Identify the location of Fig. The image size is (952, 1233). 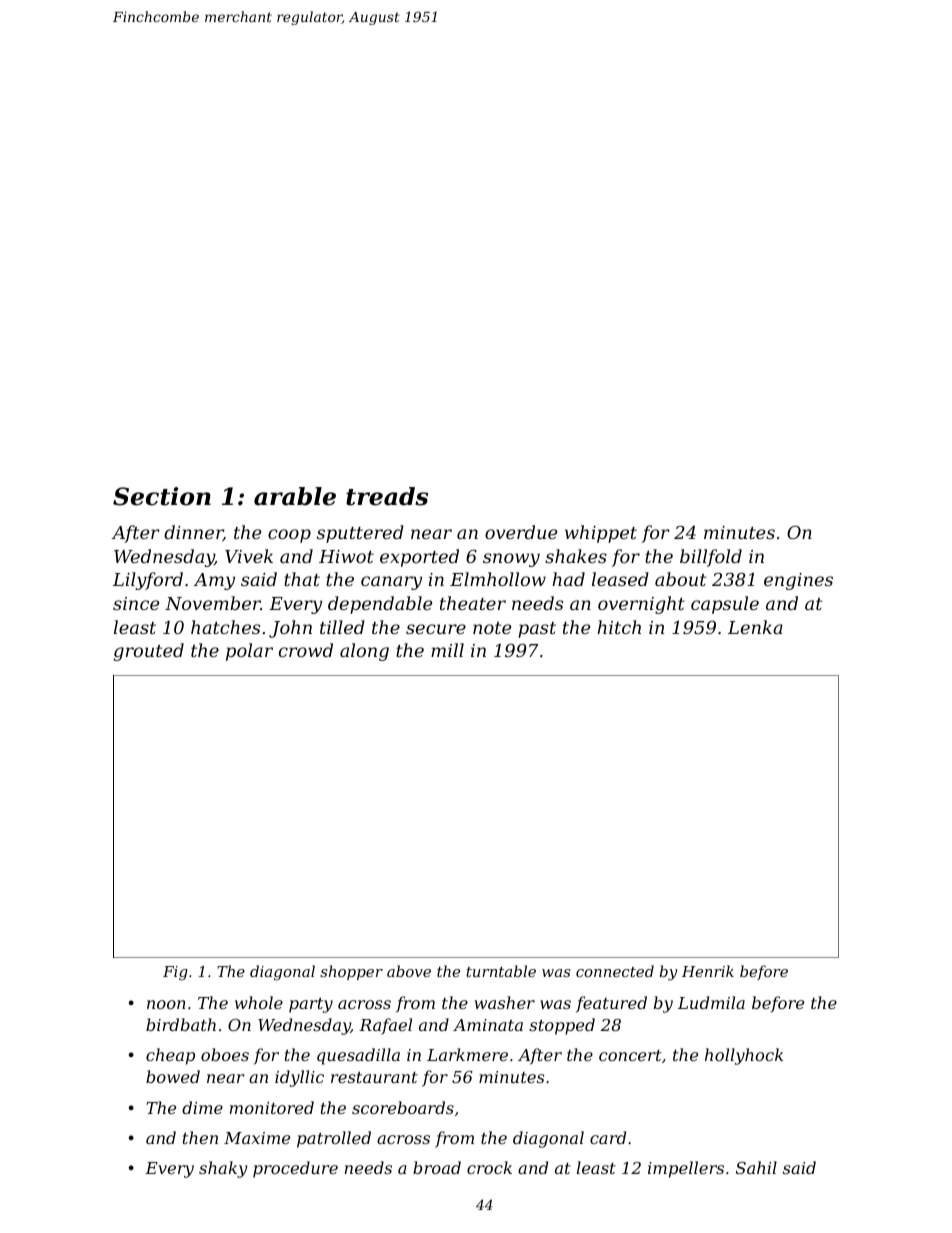
(175, 973).
